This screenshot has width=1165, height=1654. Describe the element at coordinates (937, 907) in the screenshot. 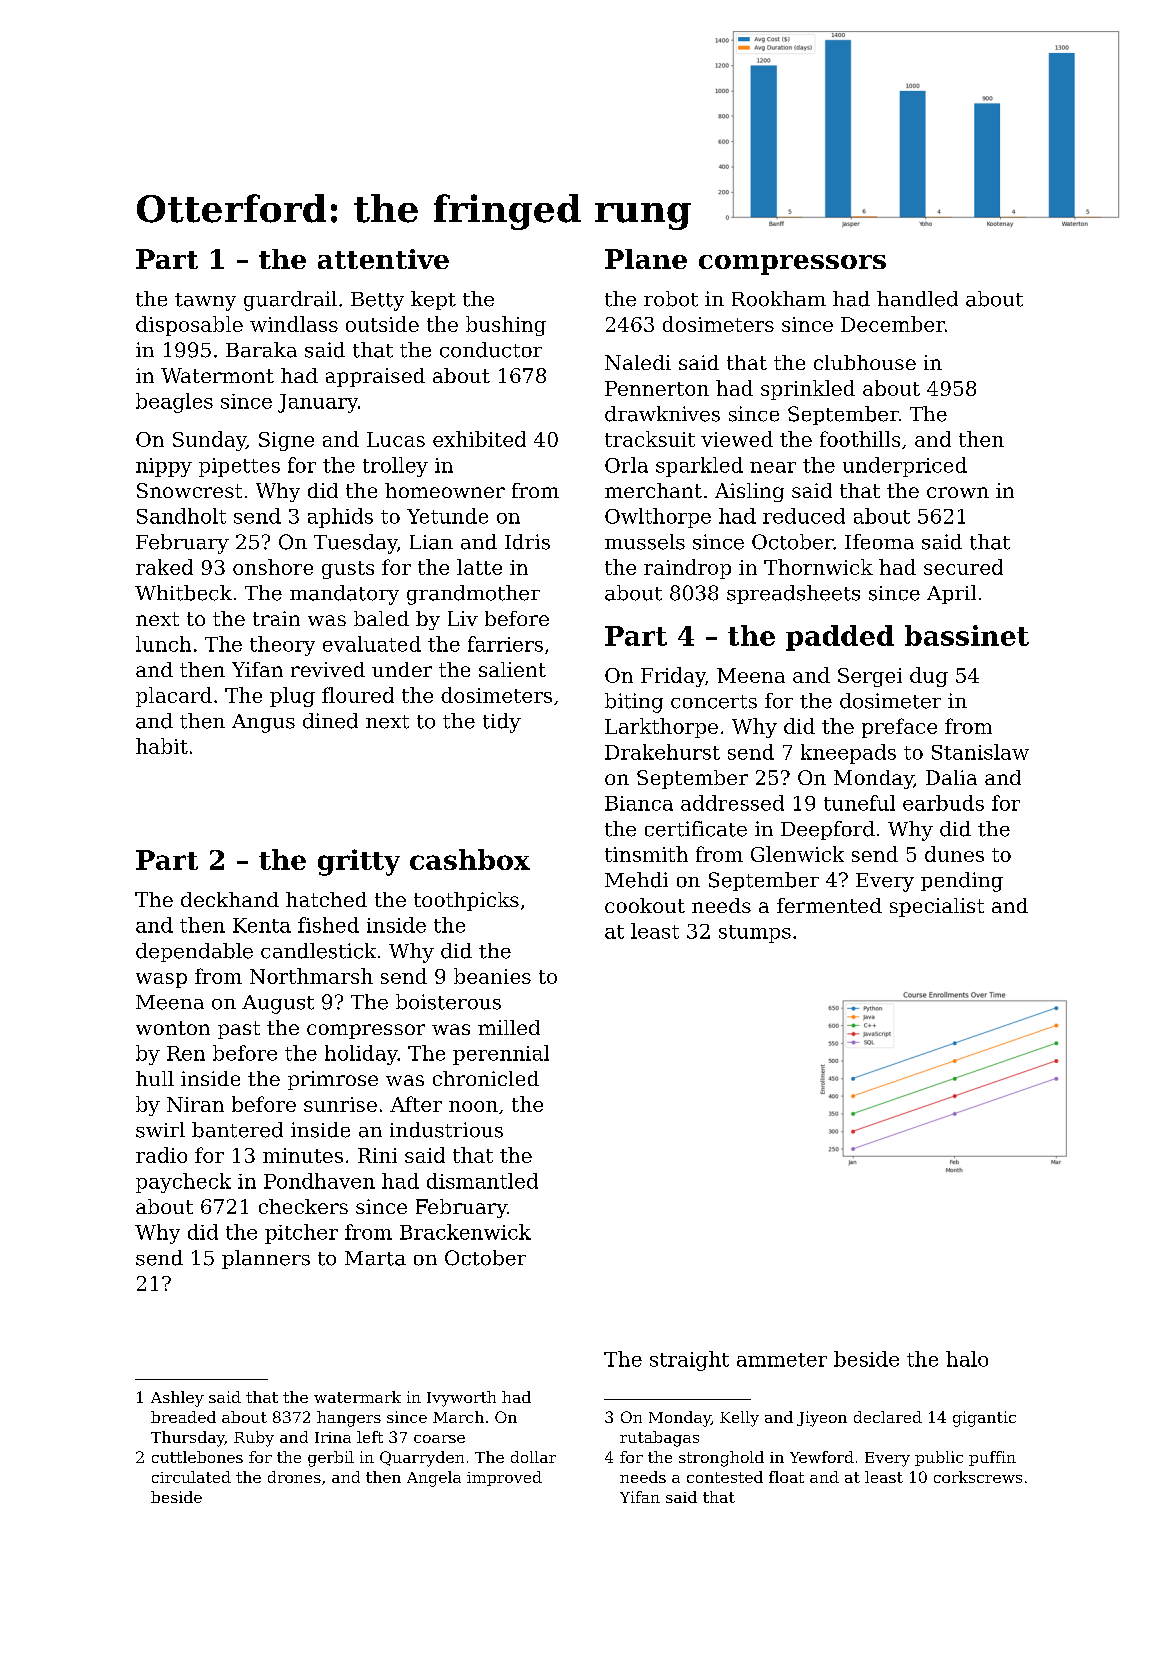

I see `specialist` at that location.
